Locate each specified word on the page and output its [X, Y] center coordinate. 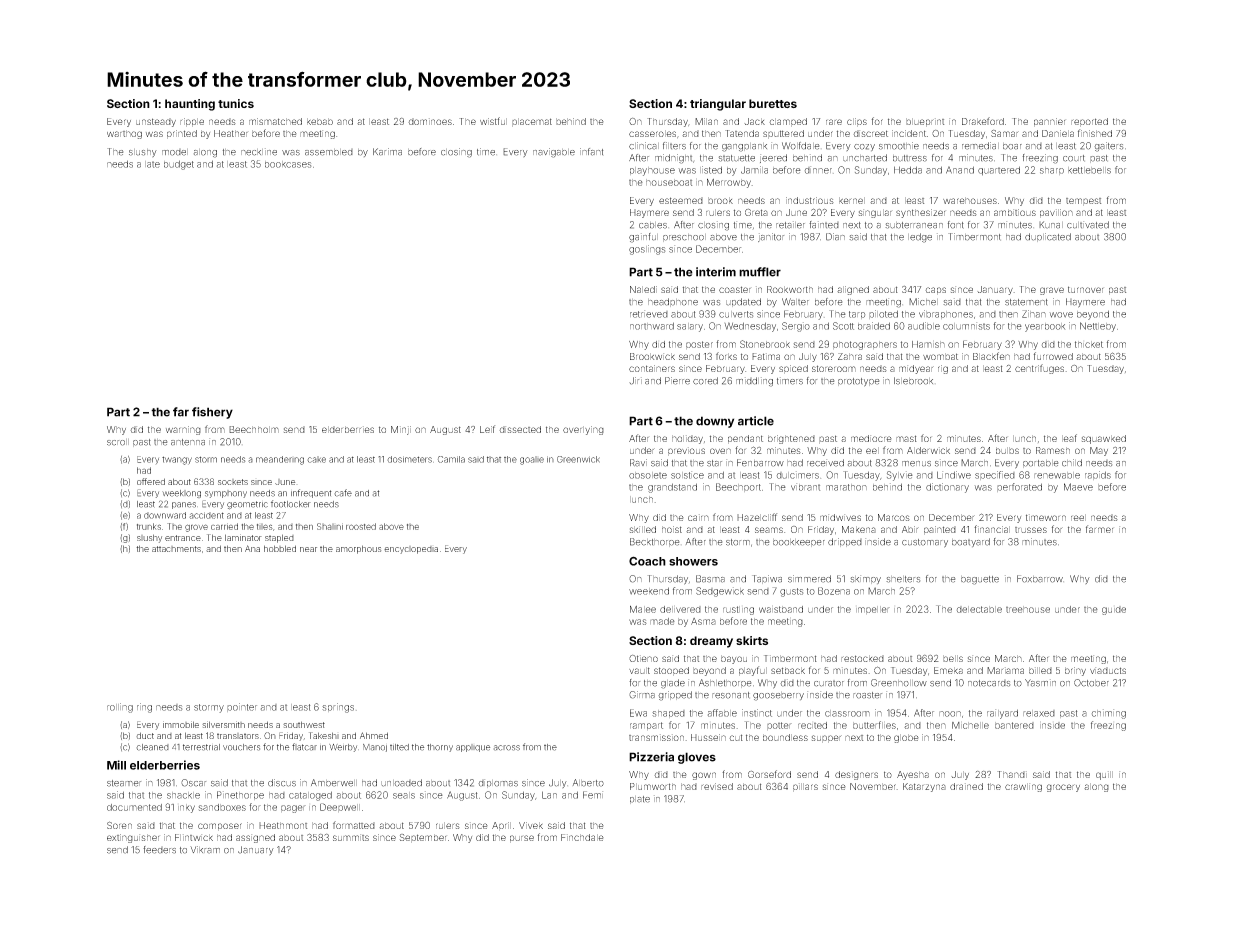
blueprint [925, 122]
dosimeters [409, 459]
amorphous [358, 549]
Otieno [643, 658]
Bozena [834, 591]
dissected [520, 429]
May [1099, 451]
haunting [190, 105]
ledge [920, 238]
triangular [718, 105]
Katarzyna [924, 787]
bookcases [288, 164]
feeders [159, 850]
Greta [756, 212]
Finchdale [582, 837]
